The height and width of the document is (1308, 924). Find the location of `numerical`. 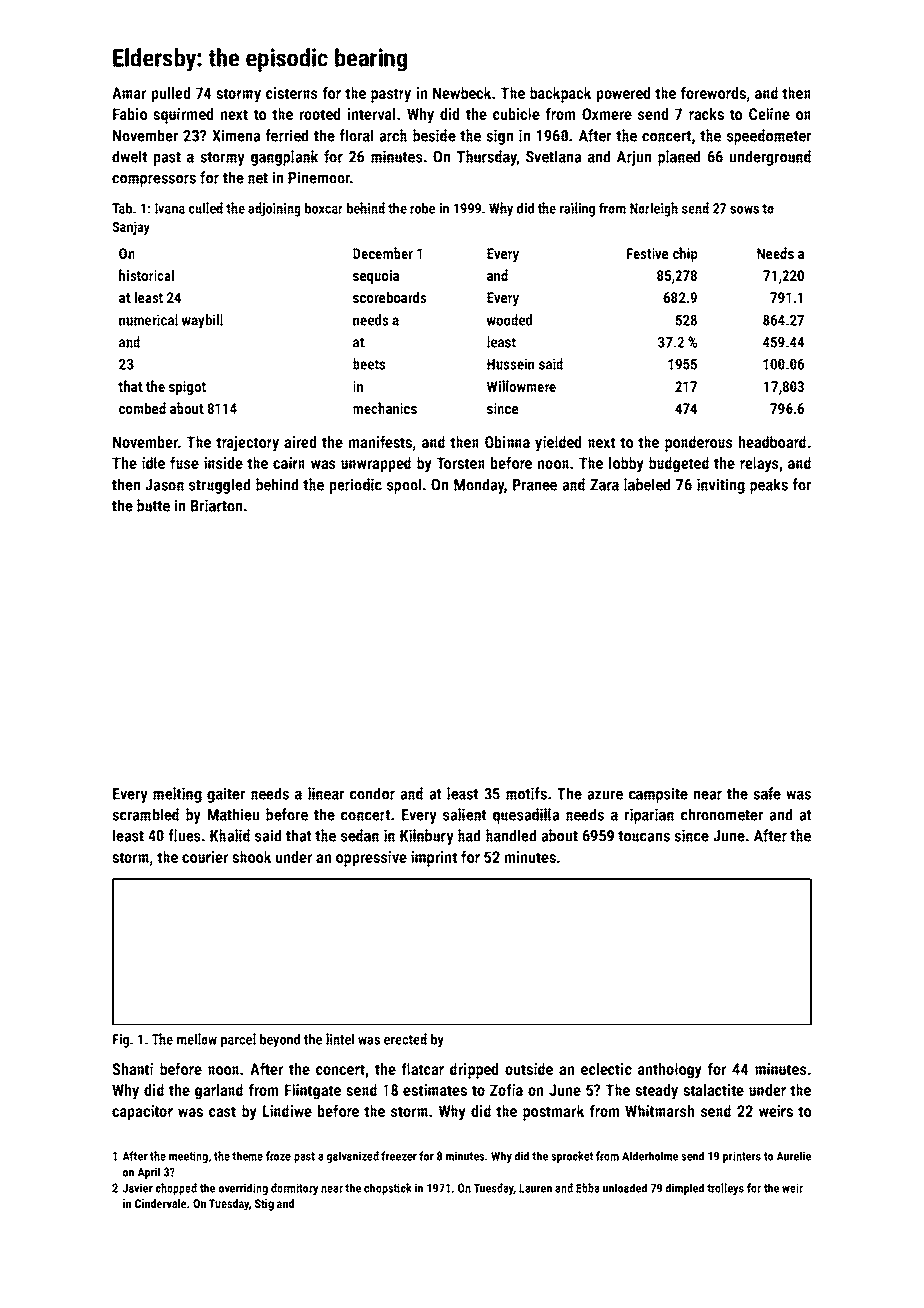

numerical is located at coordinates (148, 320).
